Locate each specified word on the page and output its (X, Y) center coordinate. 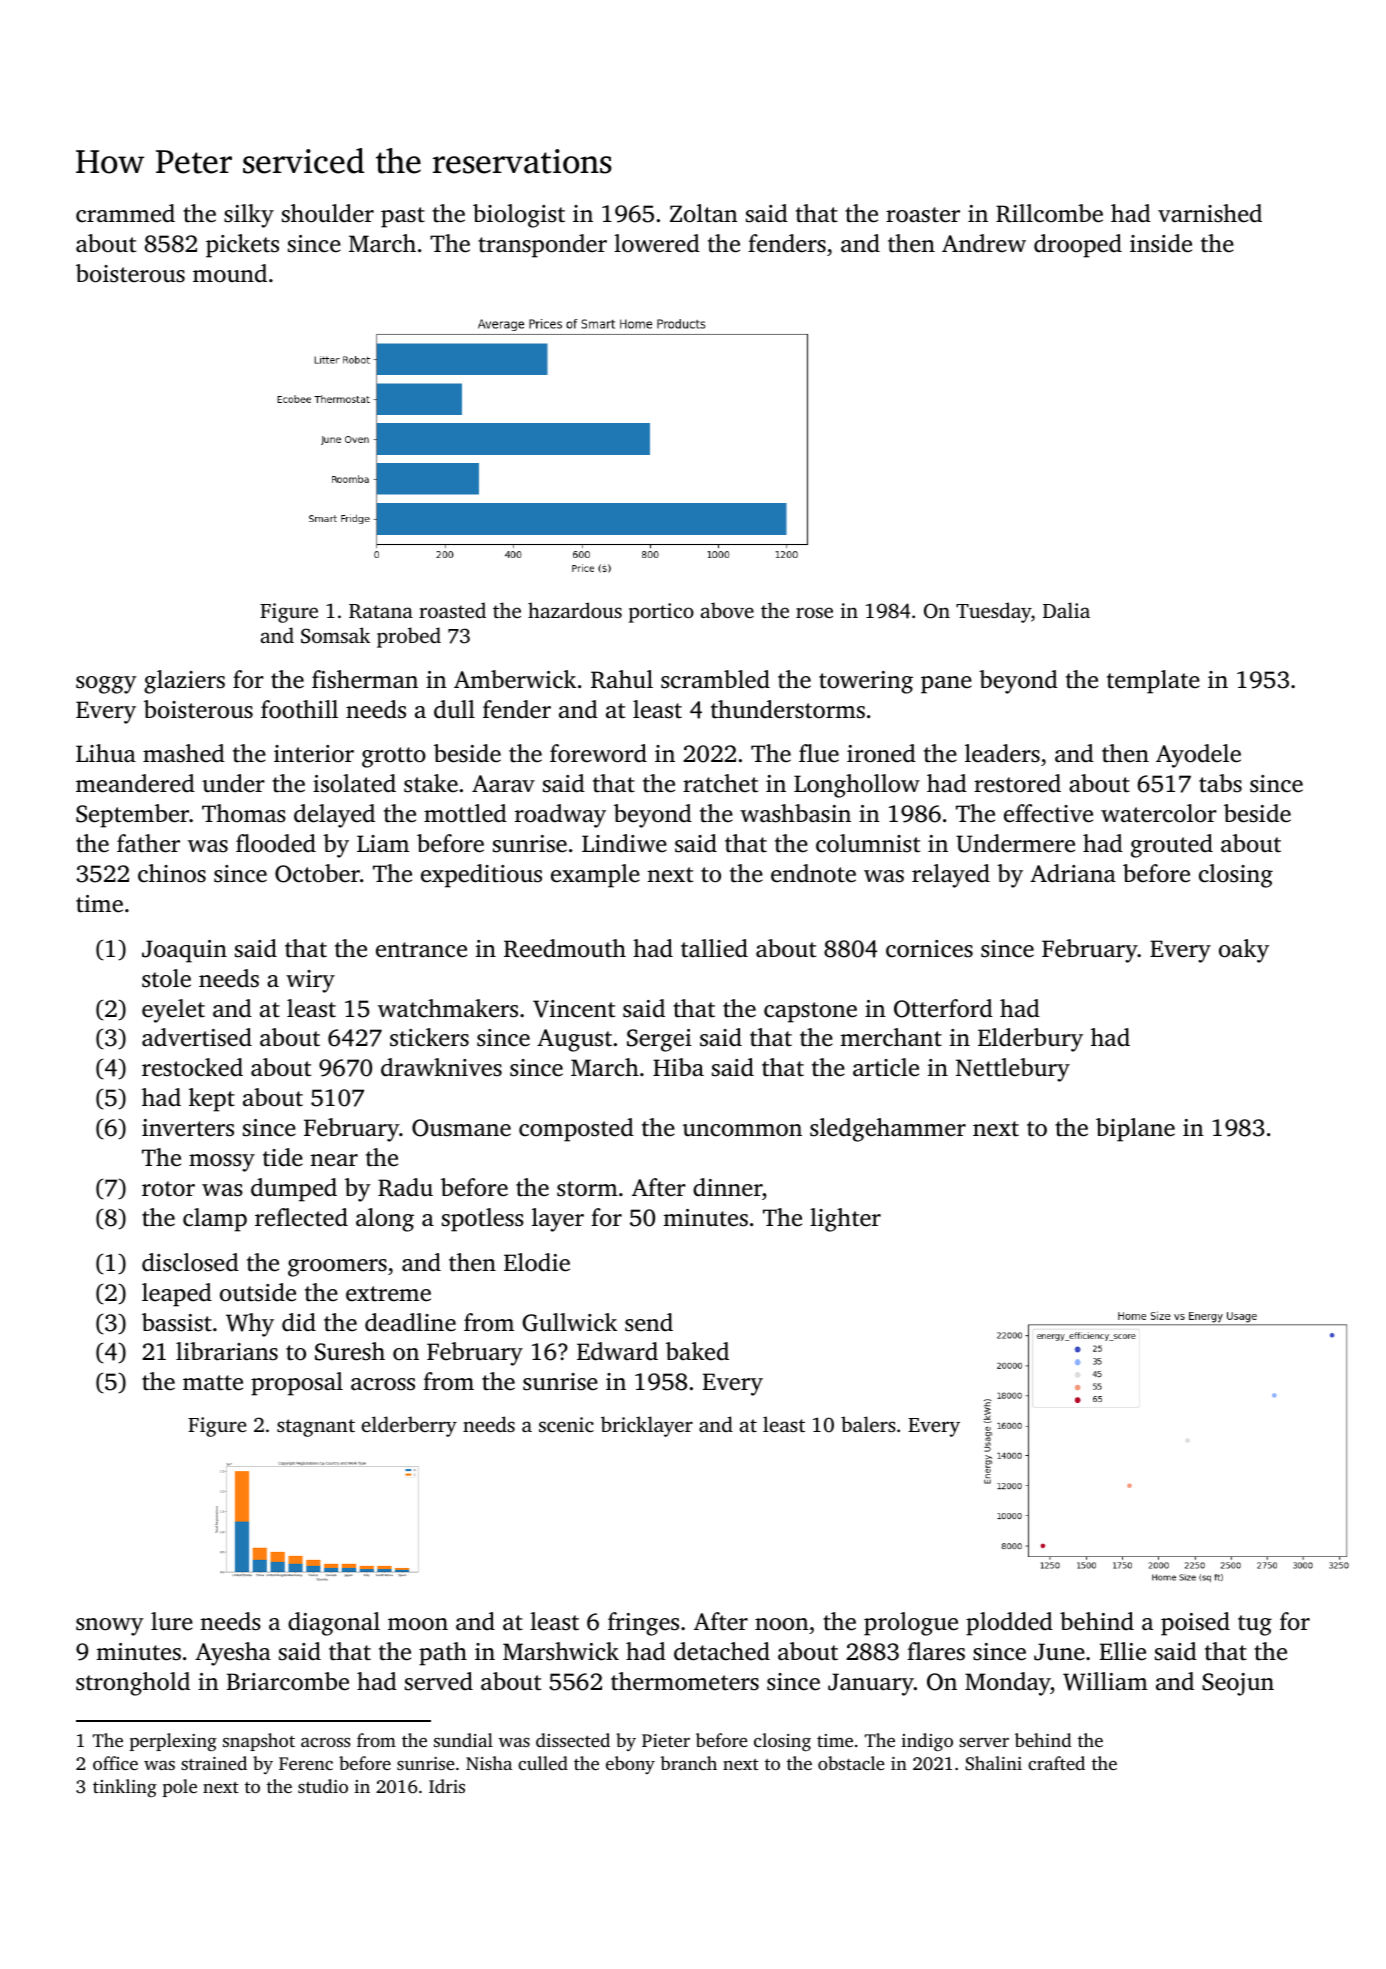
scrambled (715, 679)
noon (782, 1624)
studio (323, 1786)
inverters (188, 1128)
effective (1048, 813)
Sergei (659, 1040)
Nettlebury (1013, 1070)
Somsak (335, 635)
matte (213, 1383)
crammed (125, 213)
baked (697, 1351)
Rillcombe (1049, 213)
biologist (519, 216)
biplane (1135, 1130)
